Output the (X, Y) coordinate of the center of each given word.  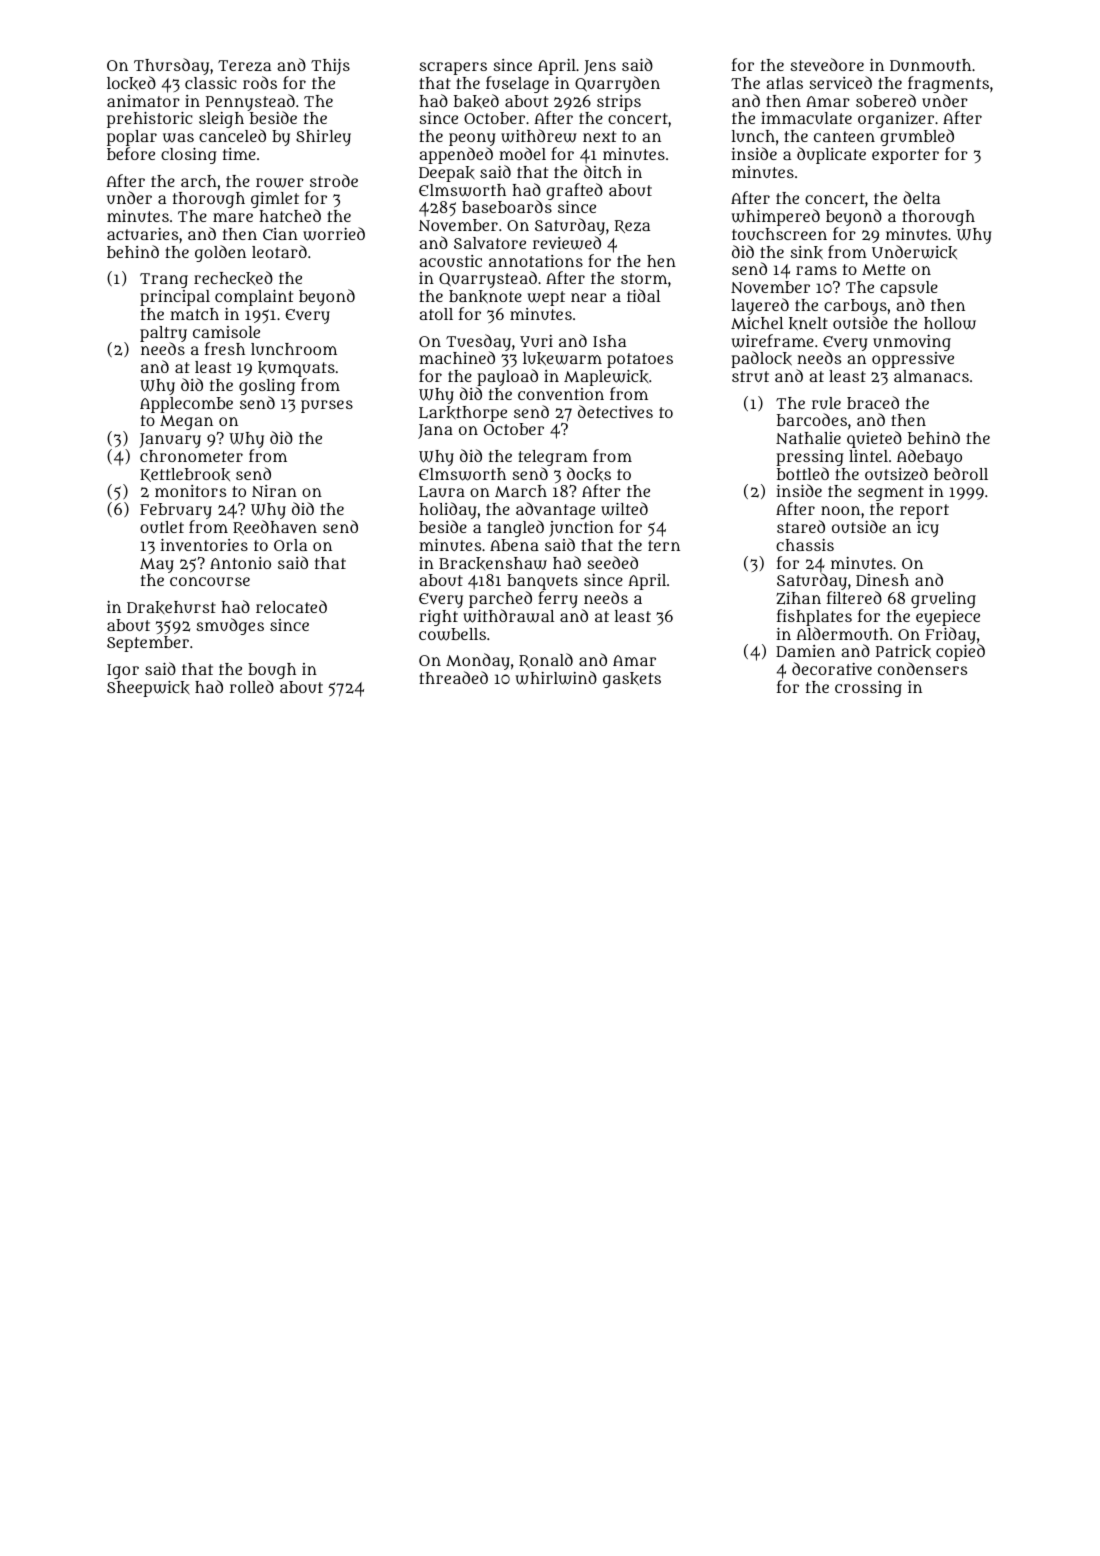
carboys (855, 307)
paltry (163, 334)
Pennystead (250, 103)
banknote (485, 297)
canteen (844, 136)
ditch (603, 171)
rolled (252, 686)
